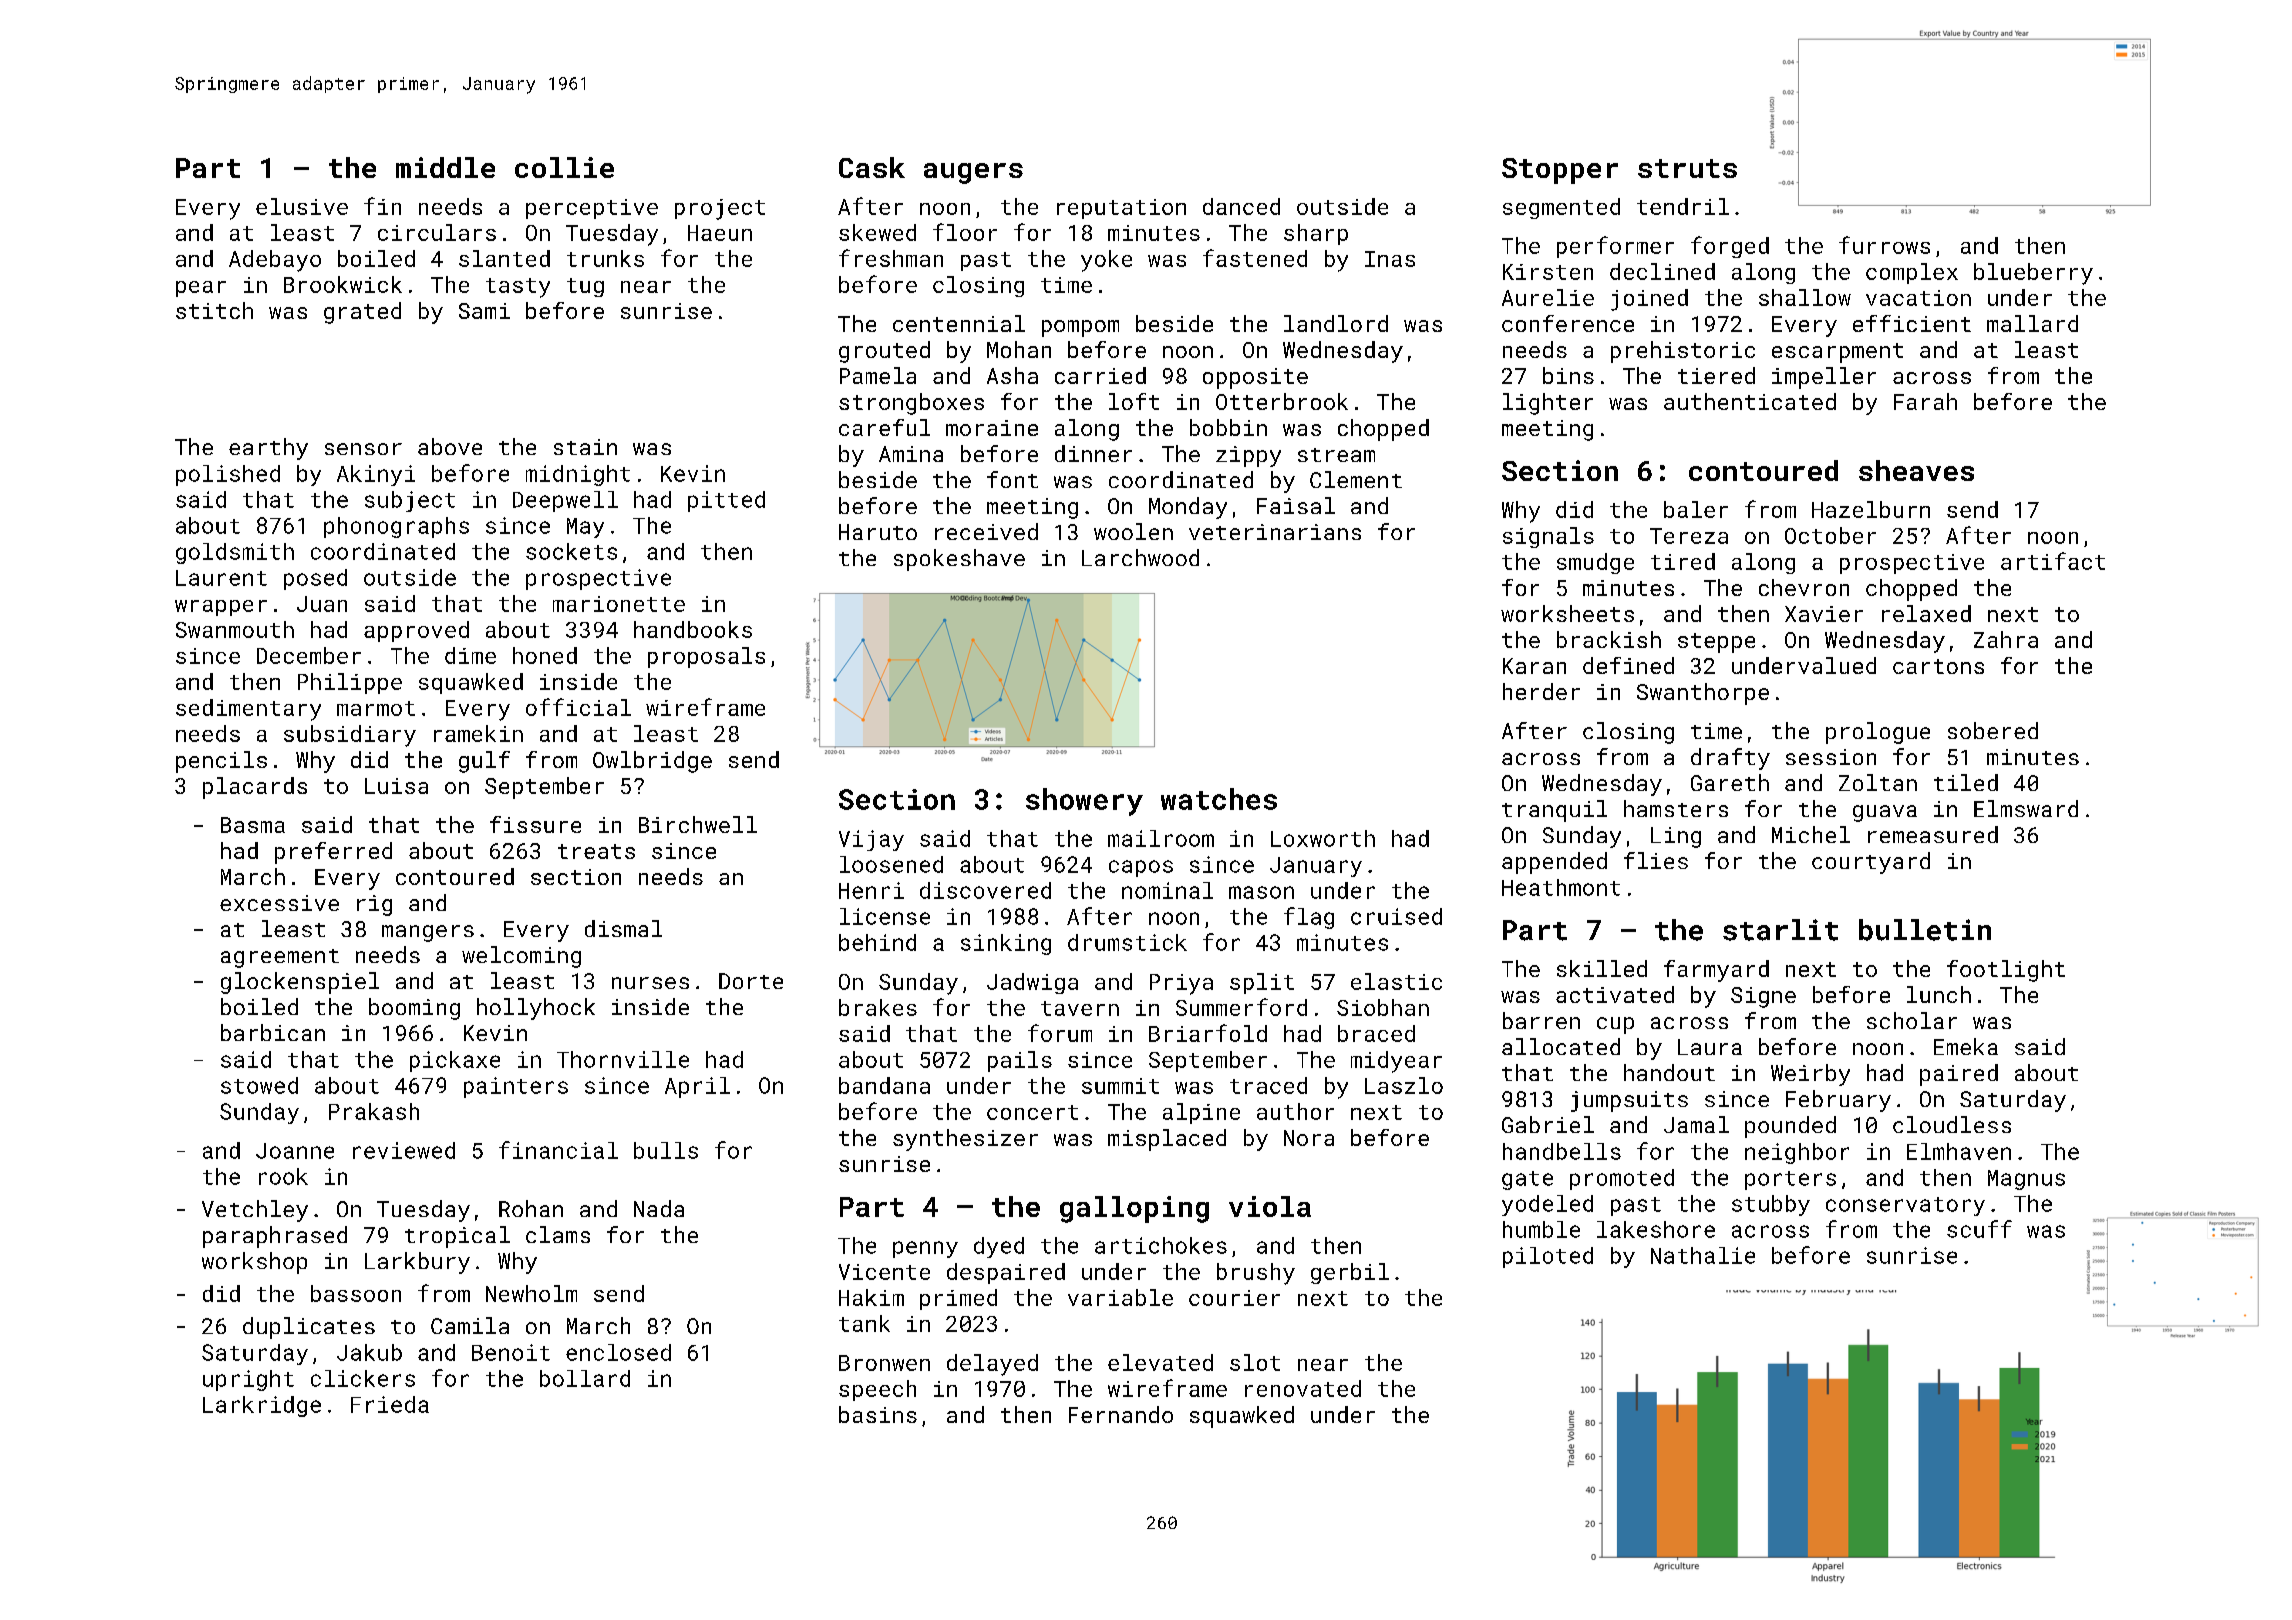 This document has height=1620, width=2292. I want to click on struts, so click(1687, 168).
